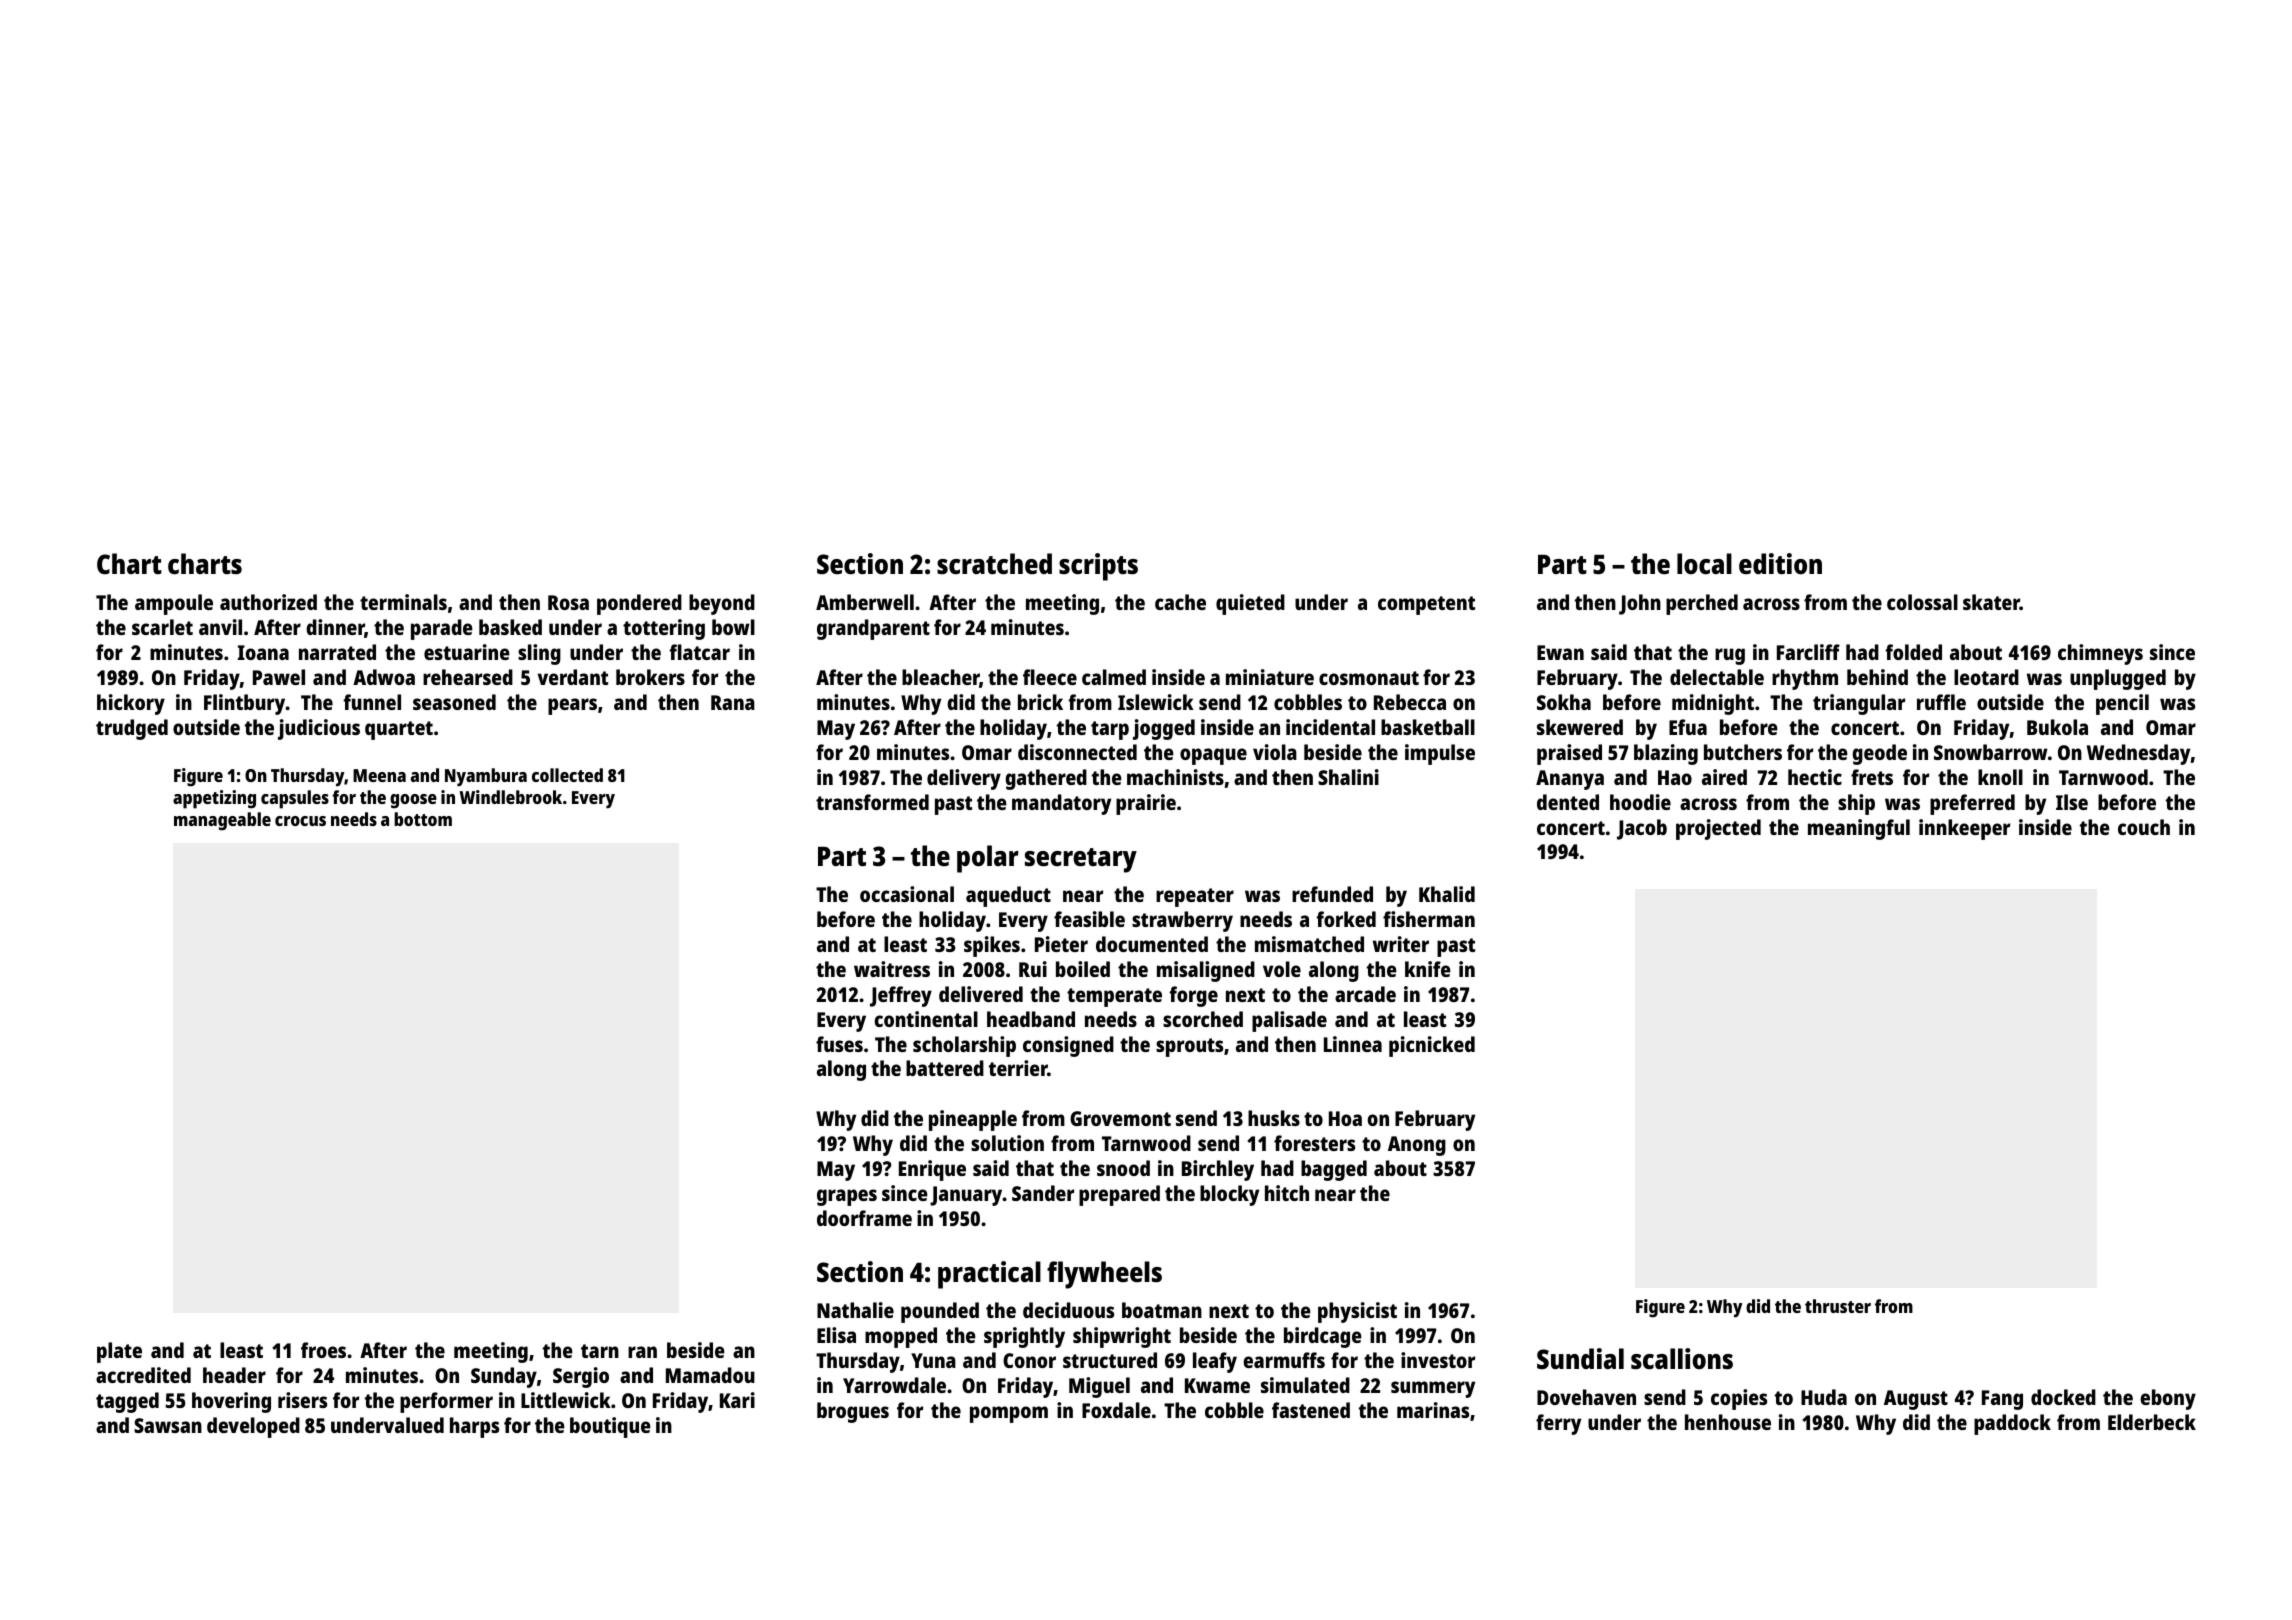  I want to click on bottom, so click(423, 819).
